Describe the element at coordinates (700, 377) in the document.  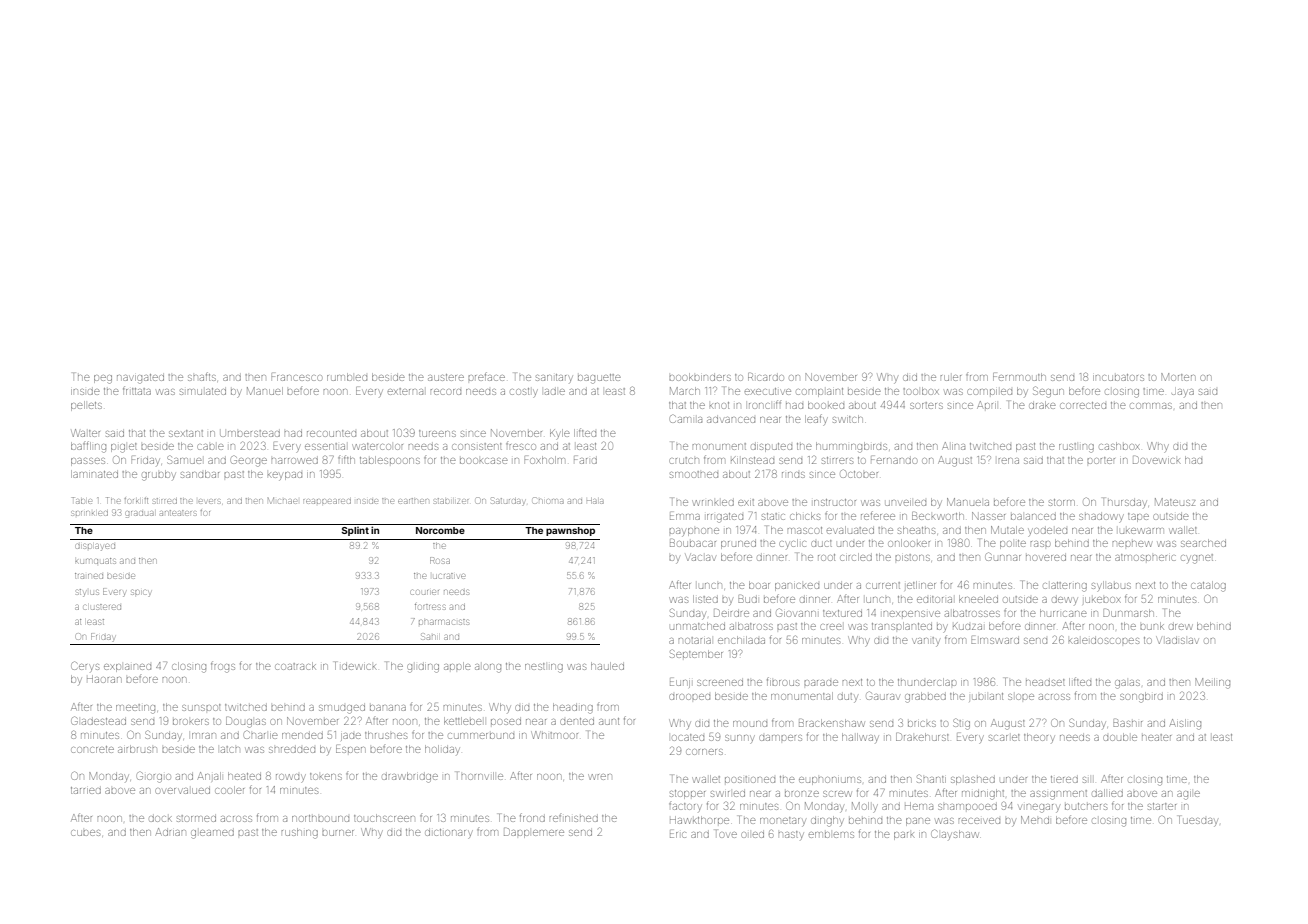
I see `bookbinders` at that location.
